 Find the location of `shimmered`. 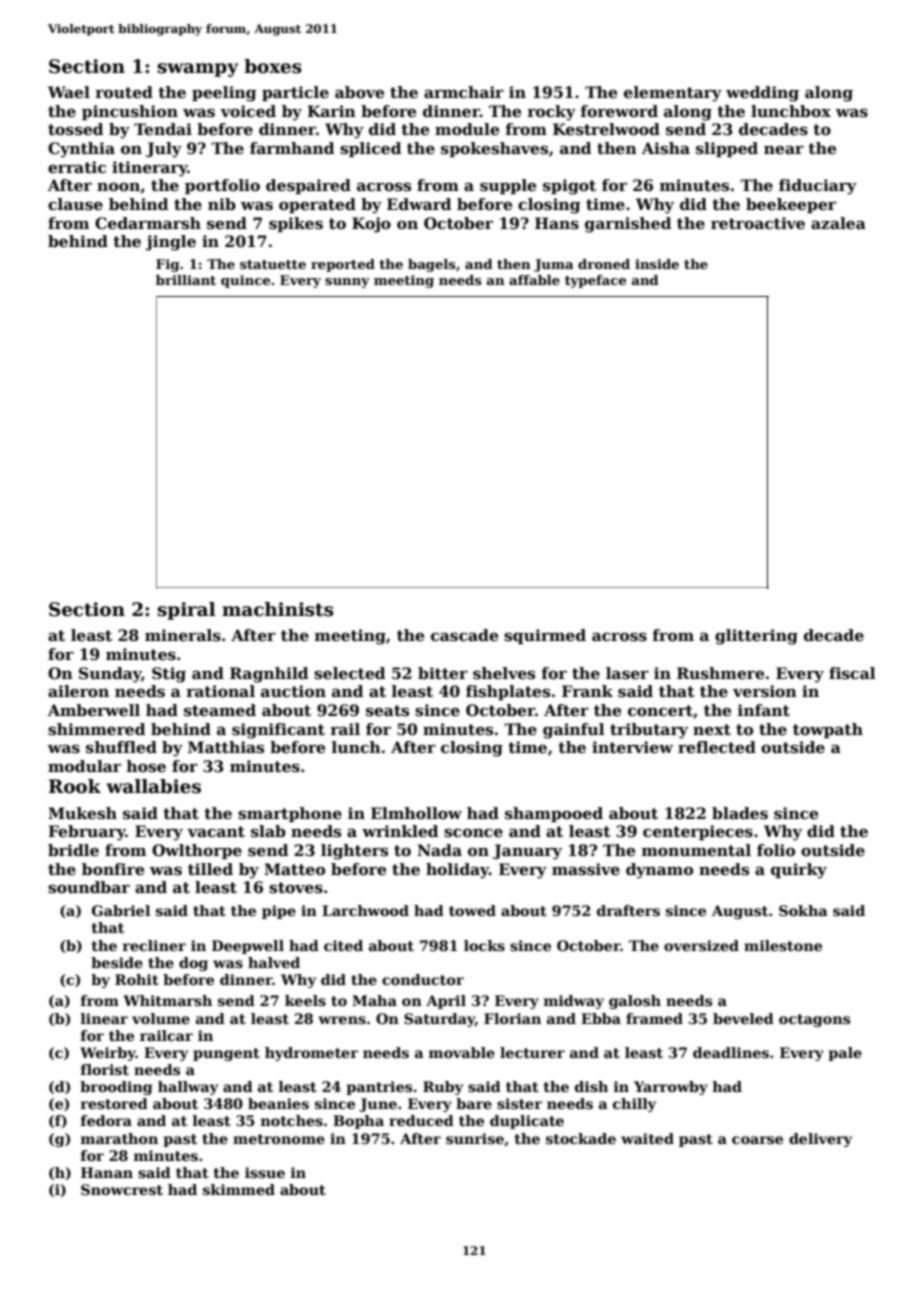

shimmered is located at coordinates (96, 729).
